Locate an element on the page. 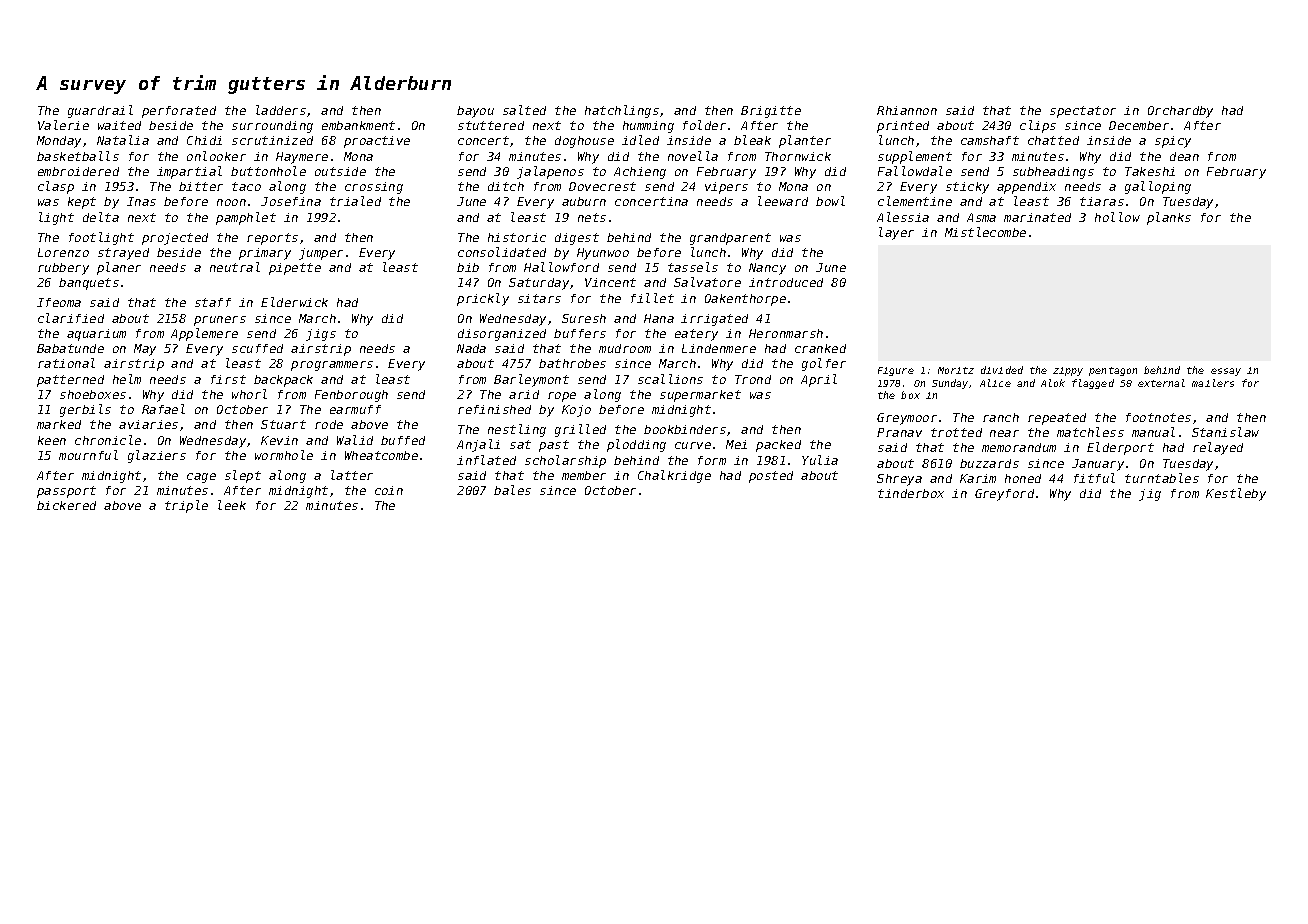  footnotes is located at coordinates (1158, 417).
